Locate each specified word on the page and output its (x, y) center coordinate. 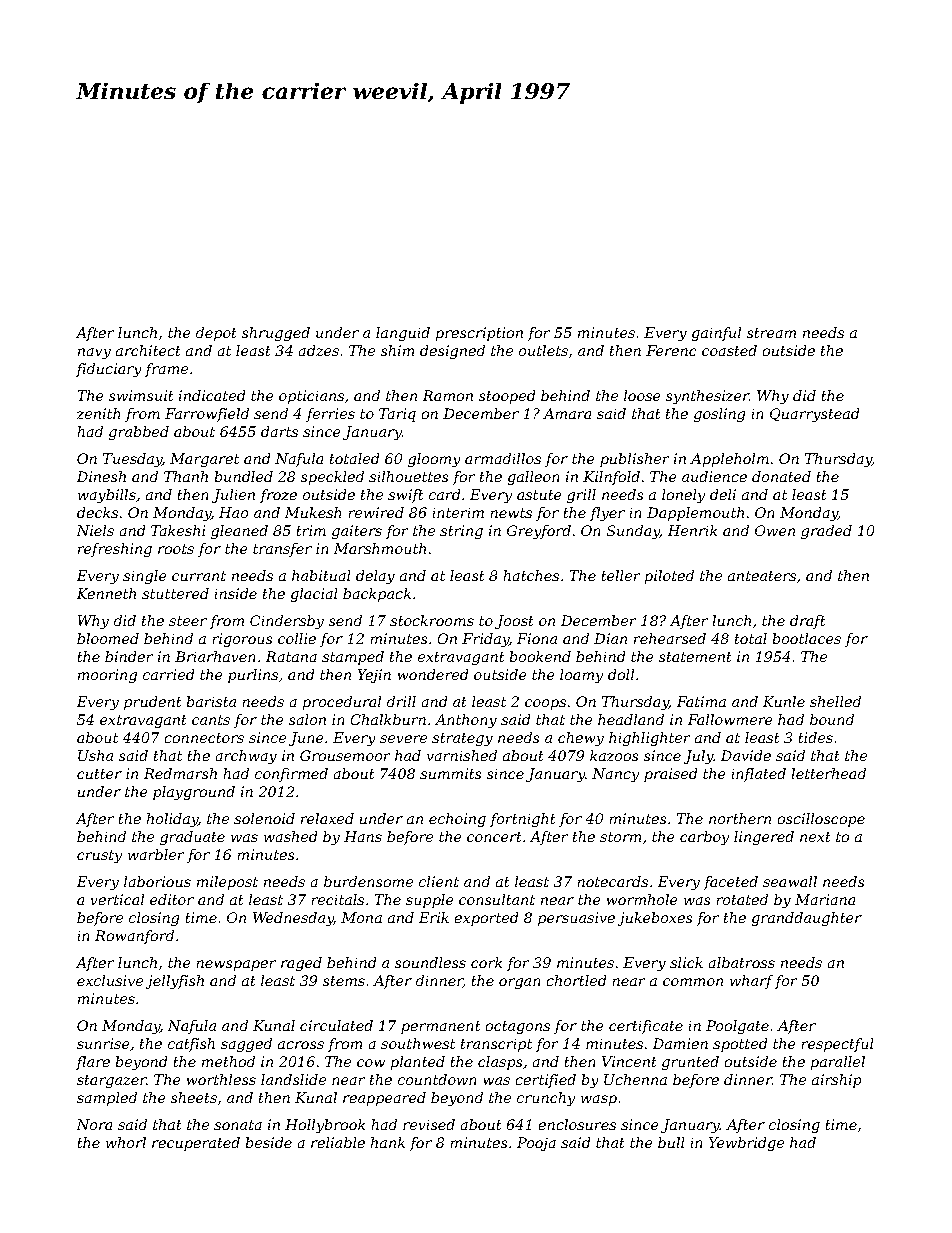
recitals (338, 899)
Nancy (615, 775)
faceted (731, 883)
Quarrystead (814, 415)
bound (832, 719)
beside (269, 1142)
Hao (233, 512)
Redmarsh (180, 773)
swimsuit (141, 395)
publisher (634, 460)
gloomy (434, 460)
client (439, 881)
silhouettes (408, 476)
